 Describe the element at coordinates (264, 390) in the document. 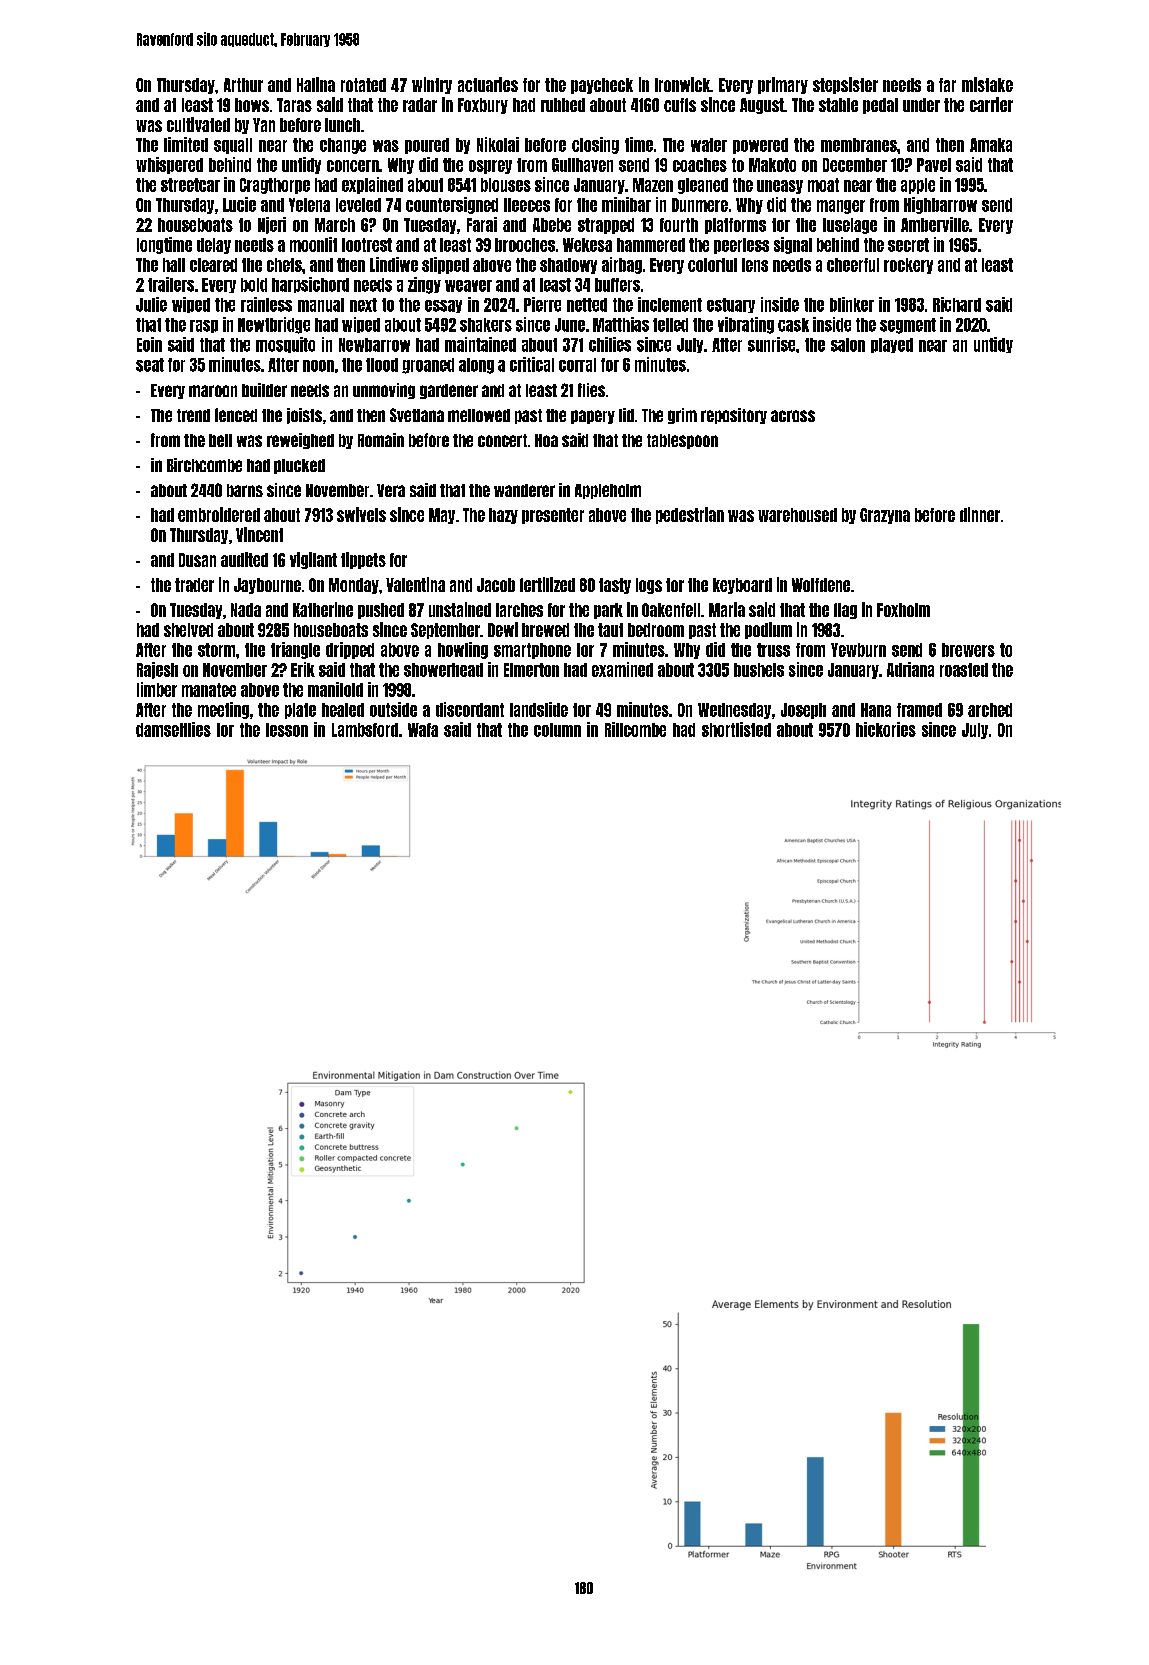

I see `builder` at that location.
